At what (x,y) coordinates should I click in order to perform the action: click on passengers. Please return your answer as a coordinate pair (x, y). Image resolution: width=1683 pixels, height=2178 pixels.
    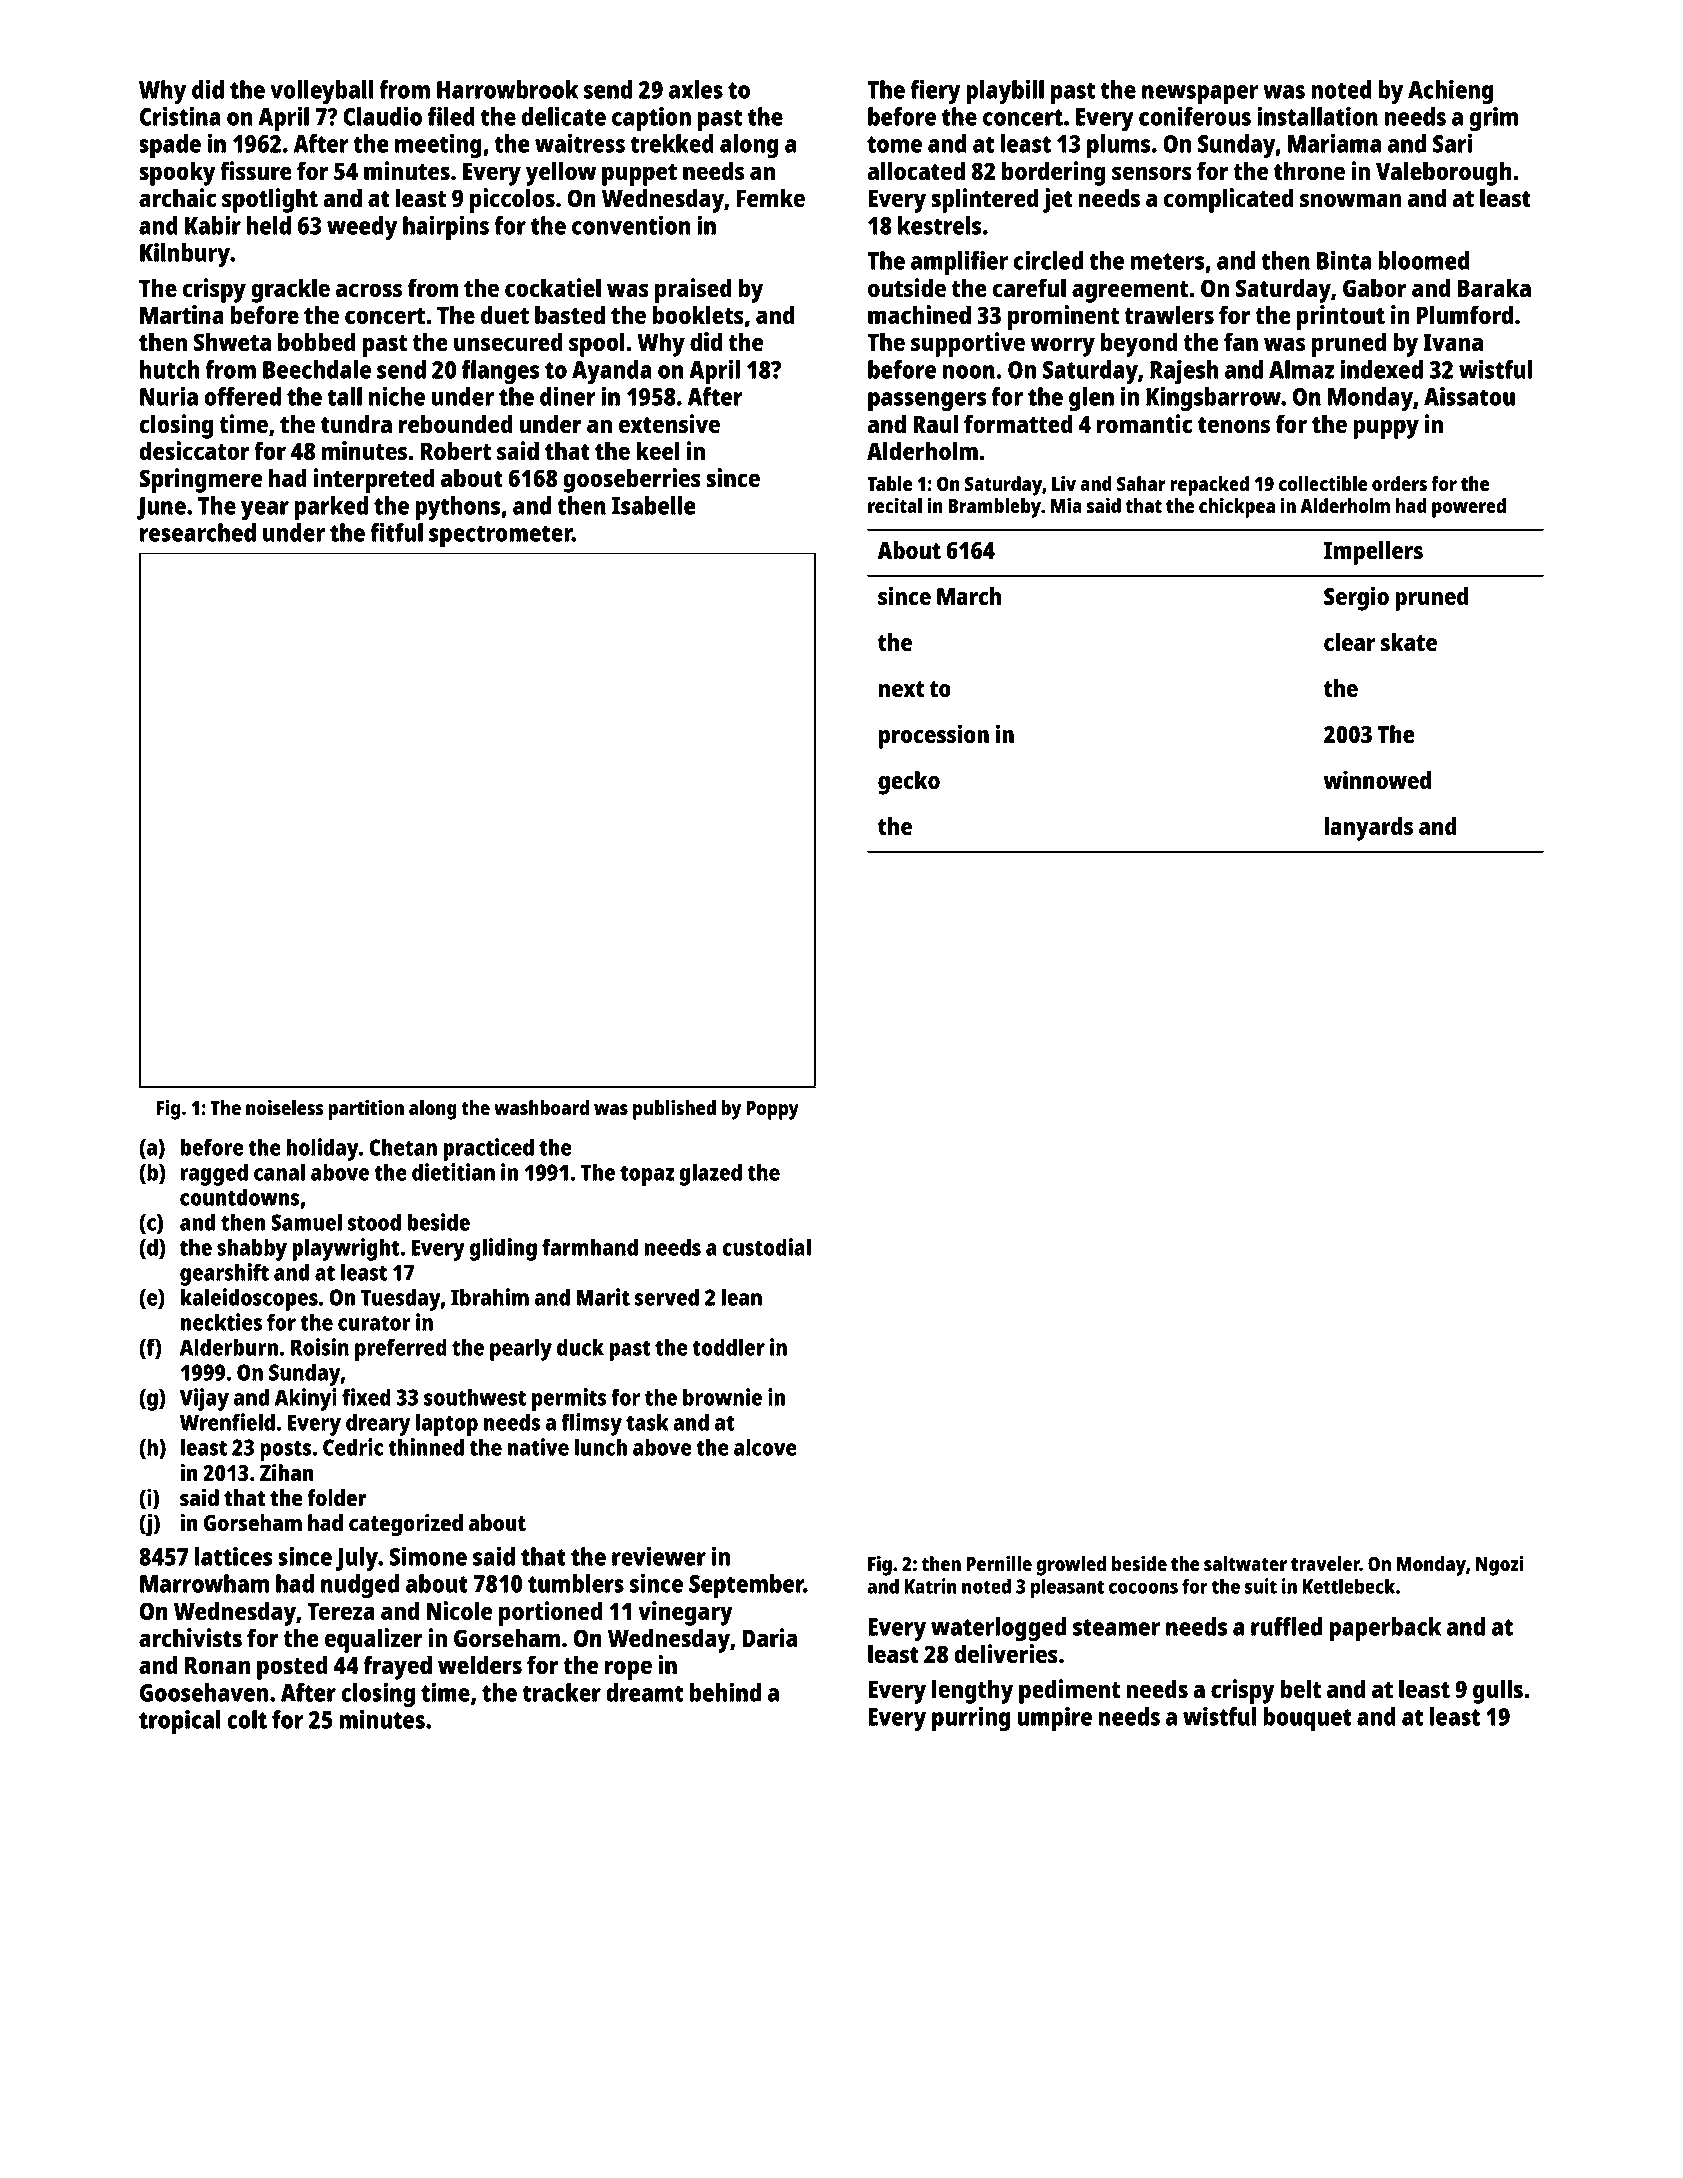
    Looking at the image, I should click on (927, 401).
